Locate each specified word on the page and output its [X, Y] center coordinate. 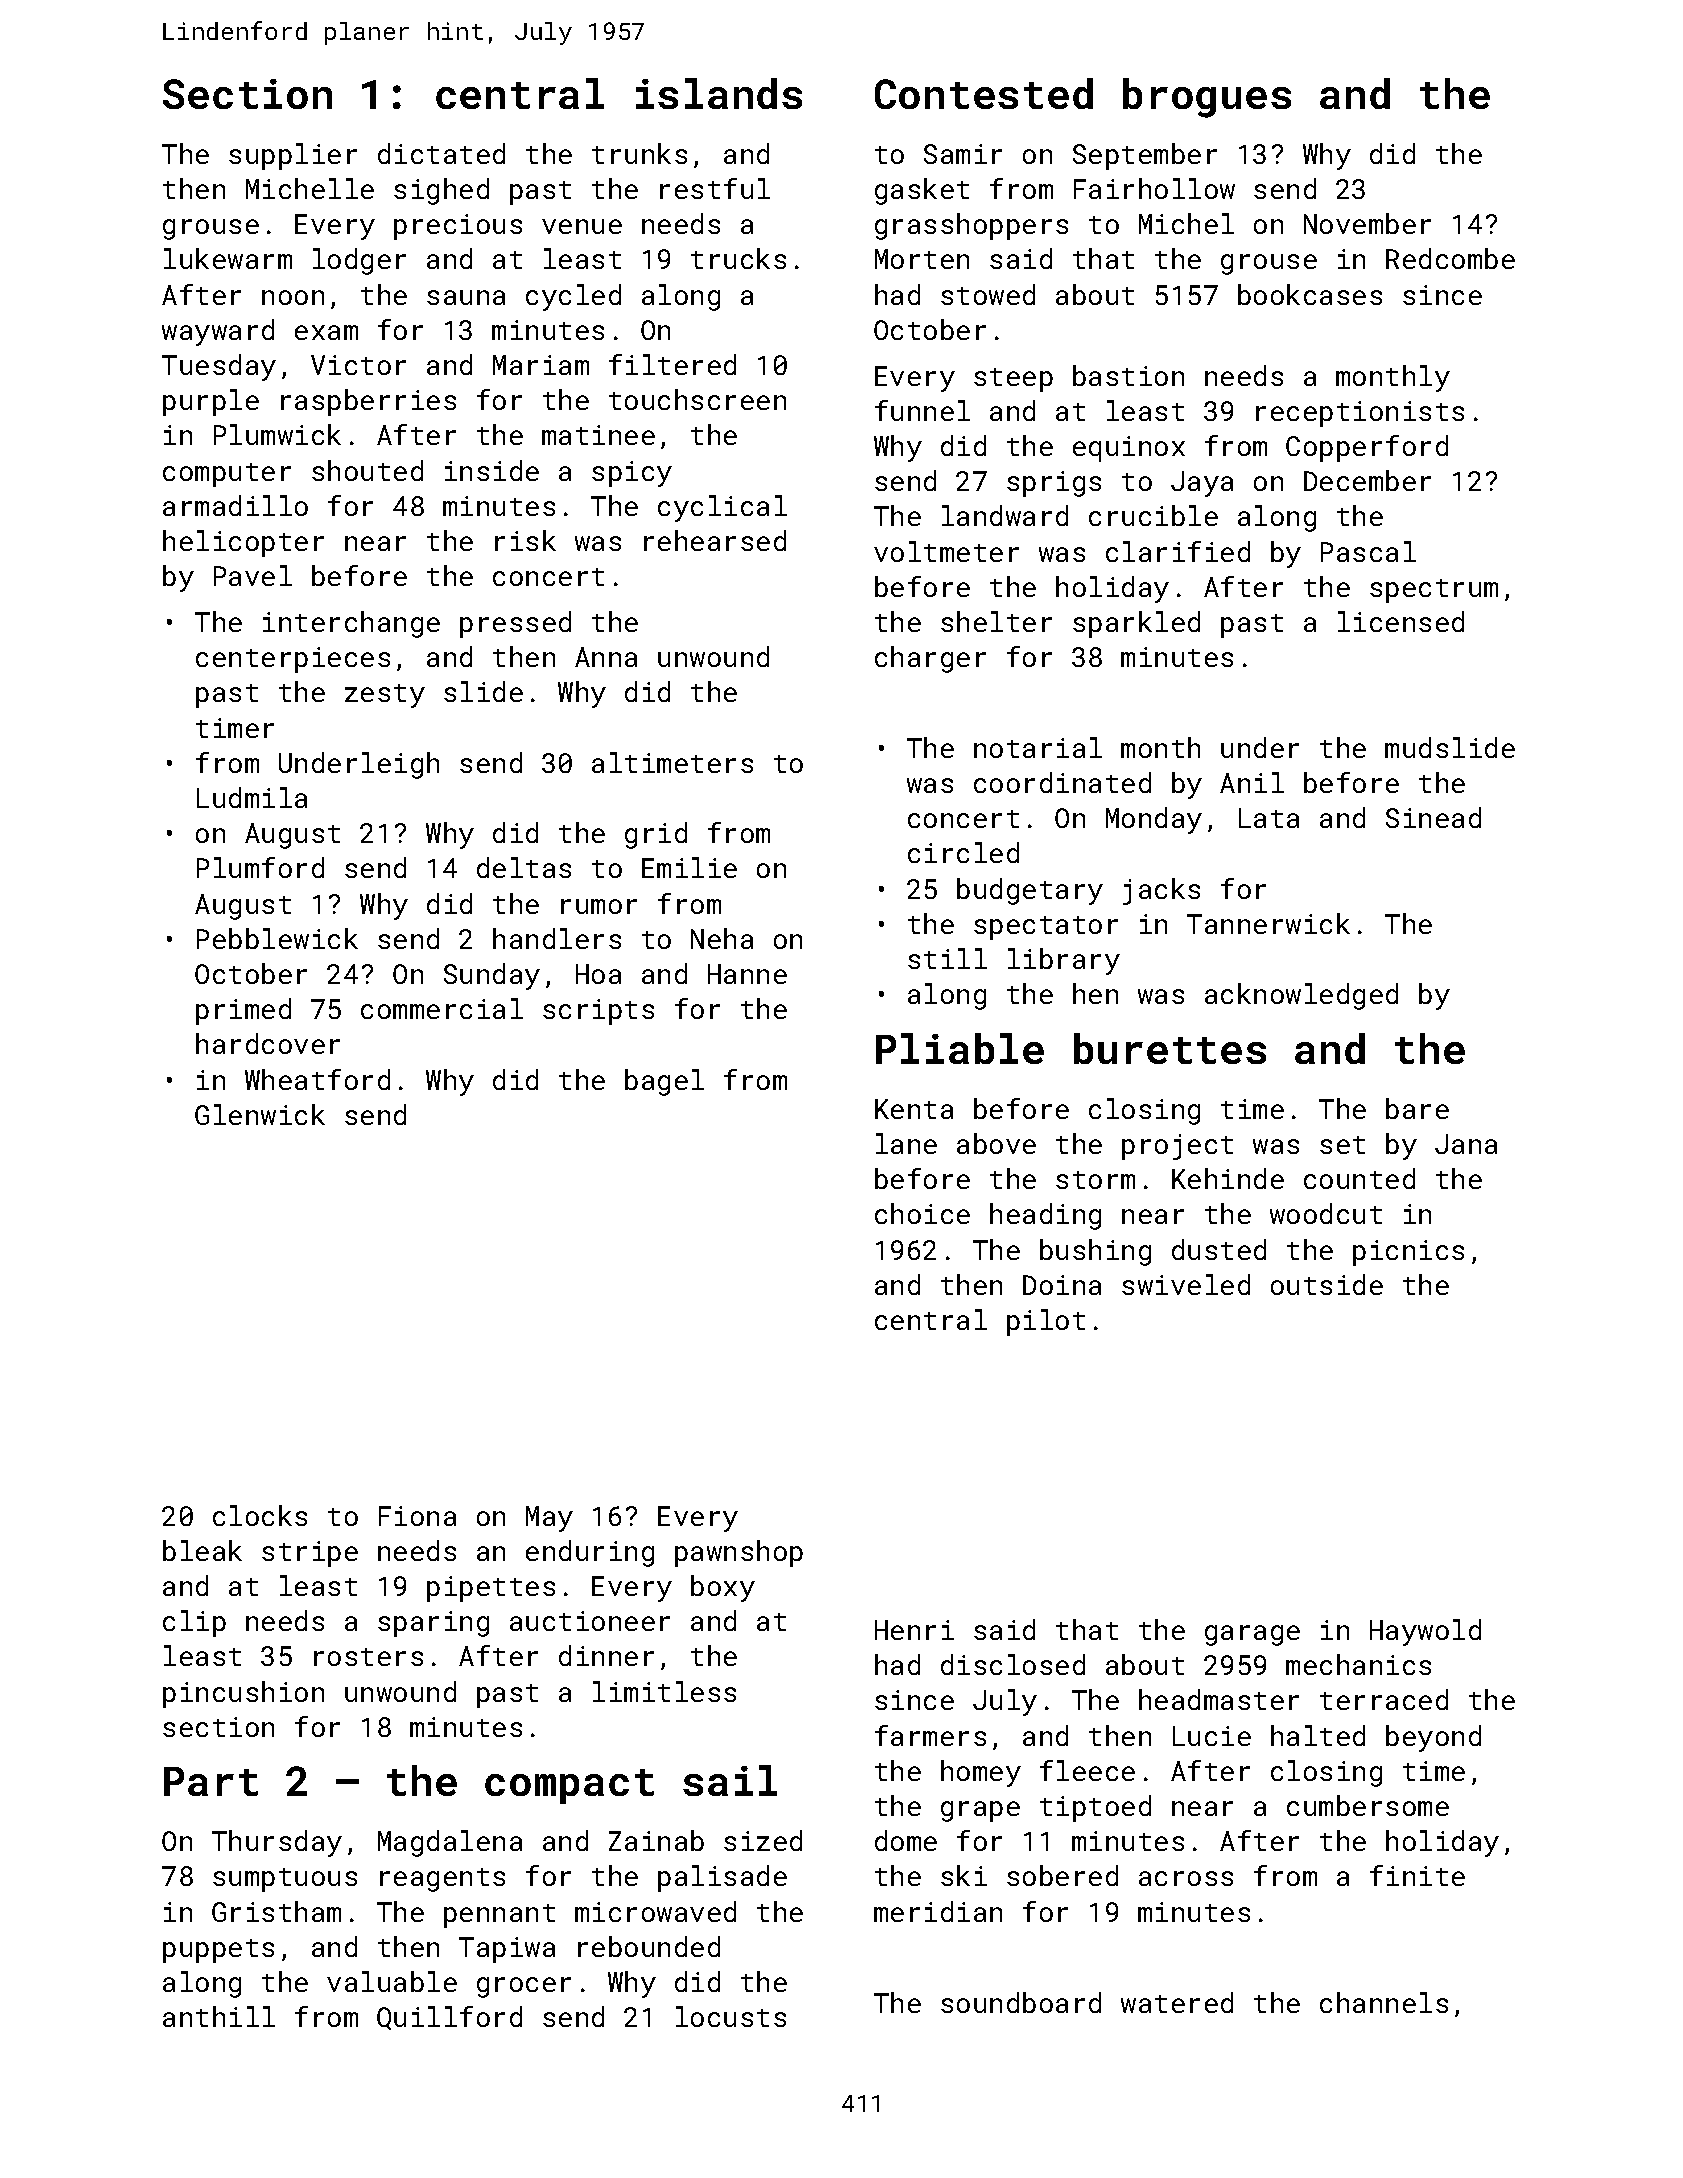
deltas [524, 867]
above [996, 1143]
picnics [1408, 1253]
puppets [218, 1951]
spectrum [1434, 591]
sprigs [1054, 484]
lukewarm [228, 258]
